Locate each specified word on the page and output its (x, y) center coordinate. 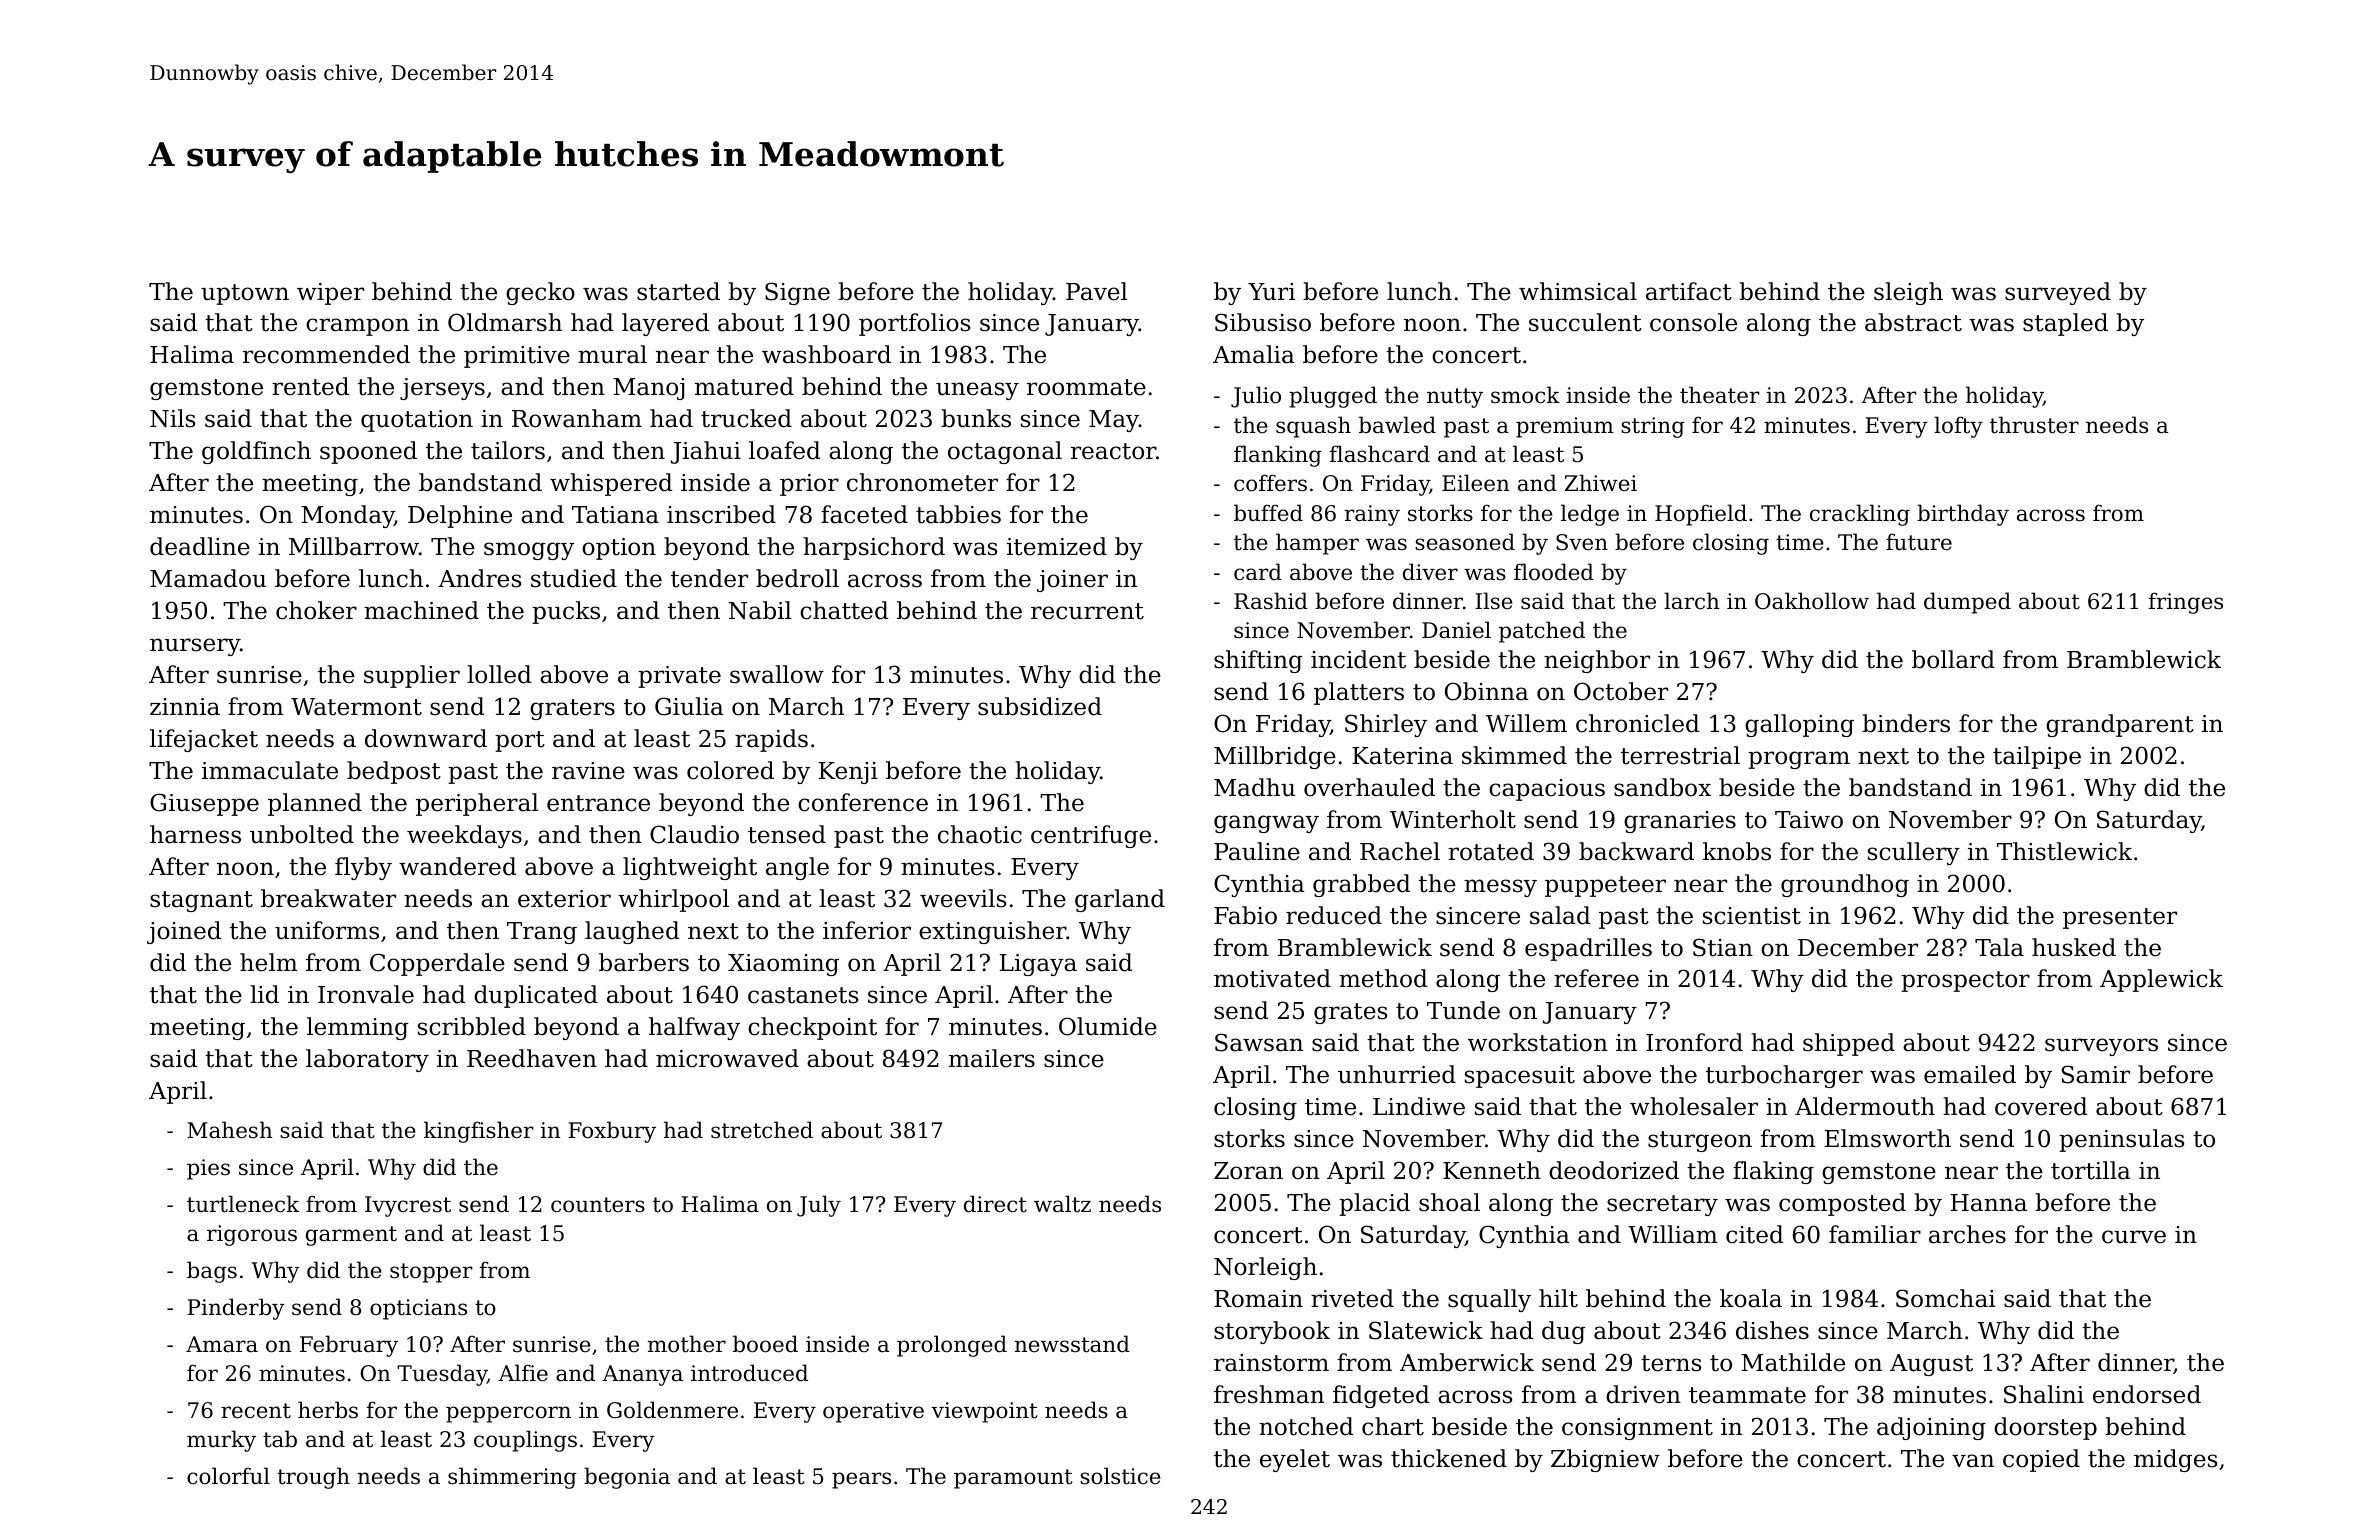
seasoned (1465, 542)
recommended (326, 354)
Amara (222, 1344)
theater (1720, 395)
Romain (1258, 1299)
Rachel (1400, 851)
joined (184, 932)
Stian (1723, 947)
